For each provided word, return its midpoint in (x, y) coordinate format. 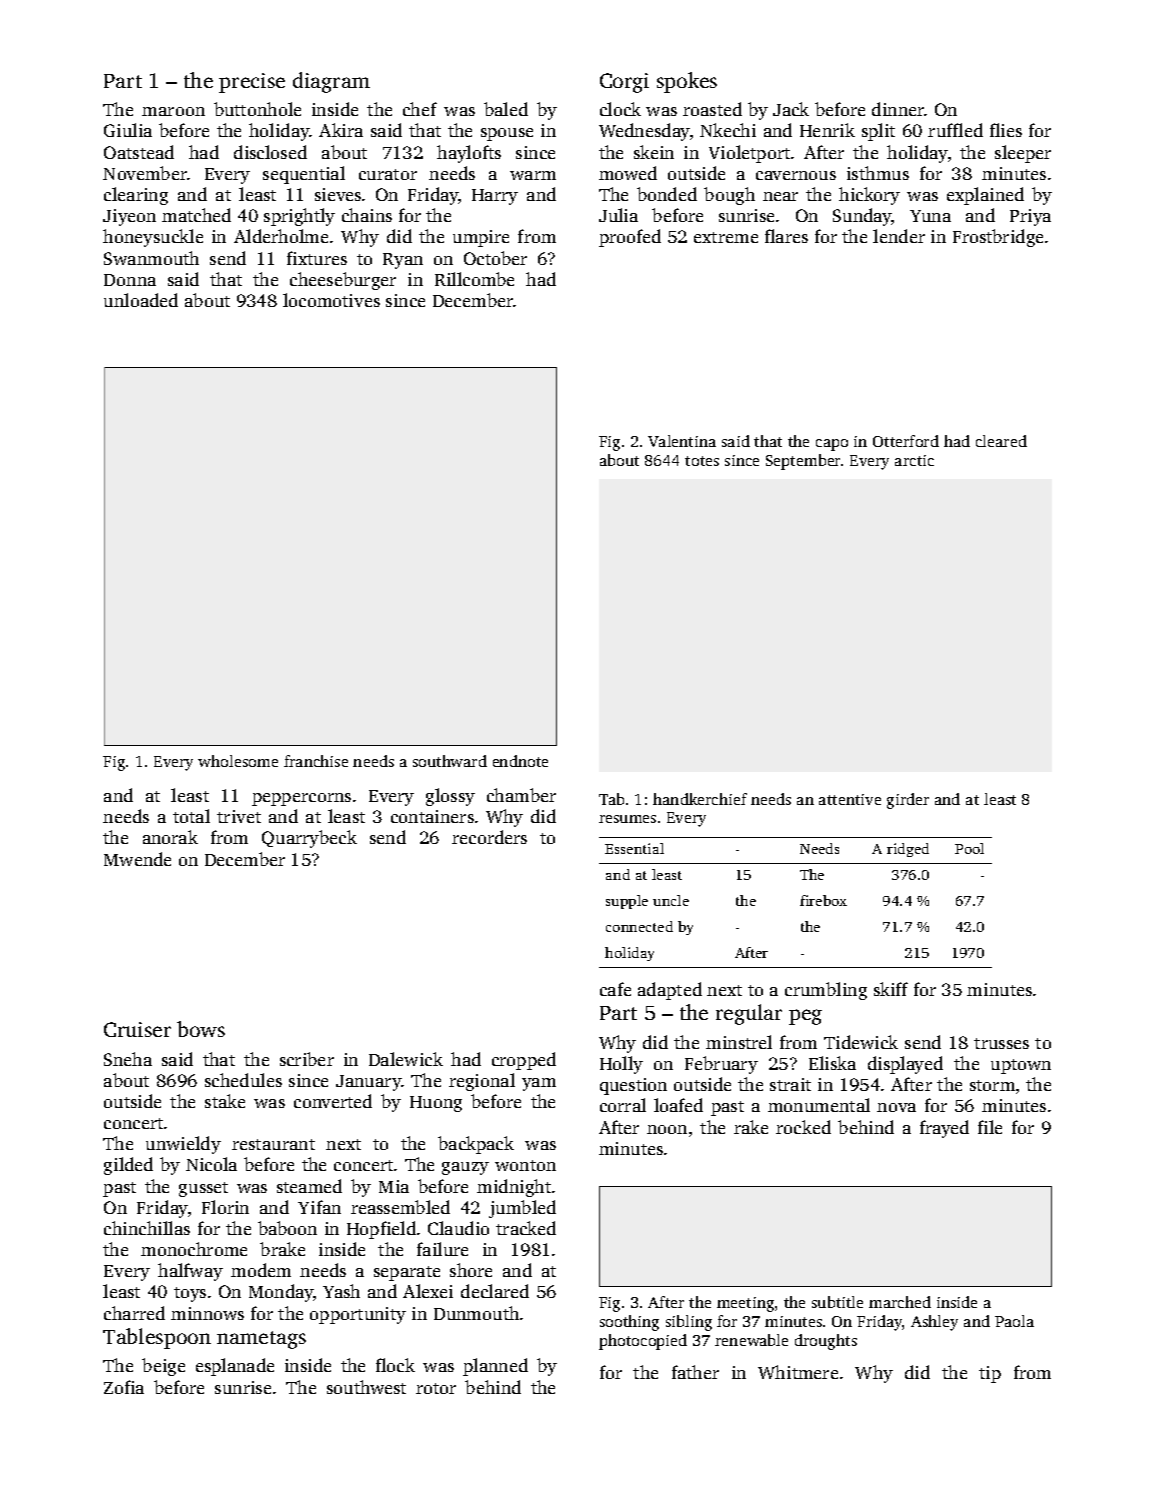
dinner (898, 109)
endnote (520, 761)
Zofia (124, 1387)
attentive (850, 799)
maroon (173, 111)
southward (450, 761)
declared (495, 1291)
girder (908, 801)
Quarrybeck (309, 839)
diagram (331, 82)
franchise (316, 761)
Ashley (934, 1323)
